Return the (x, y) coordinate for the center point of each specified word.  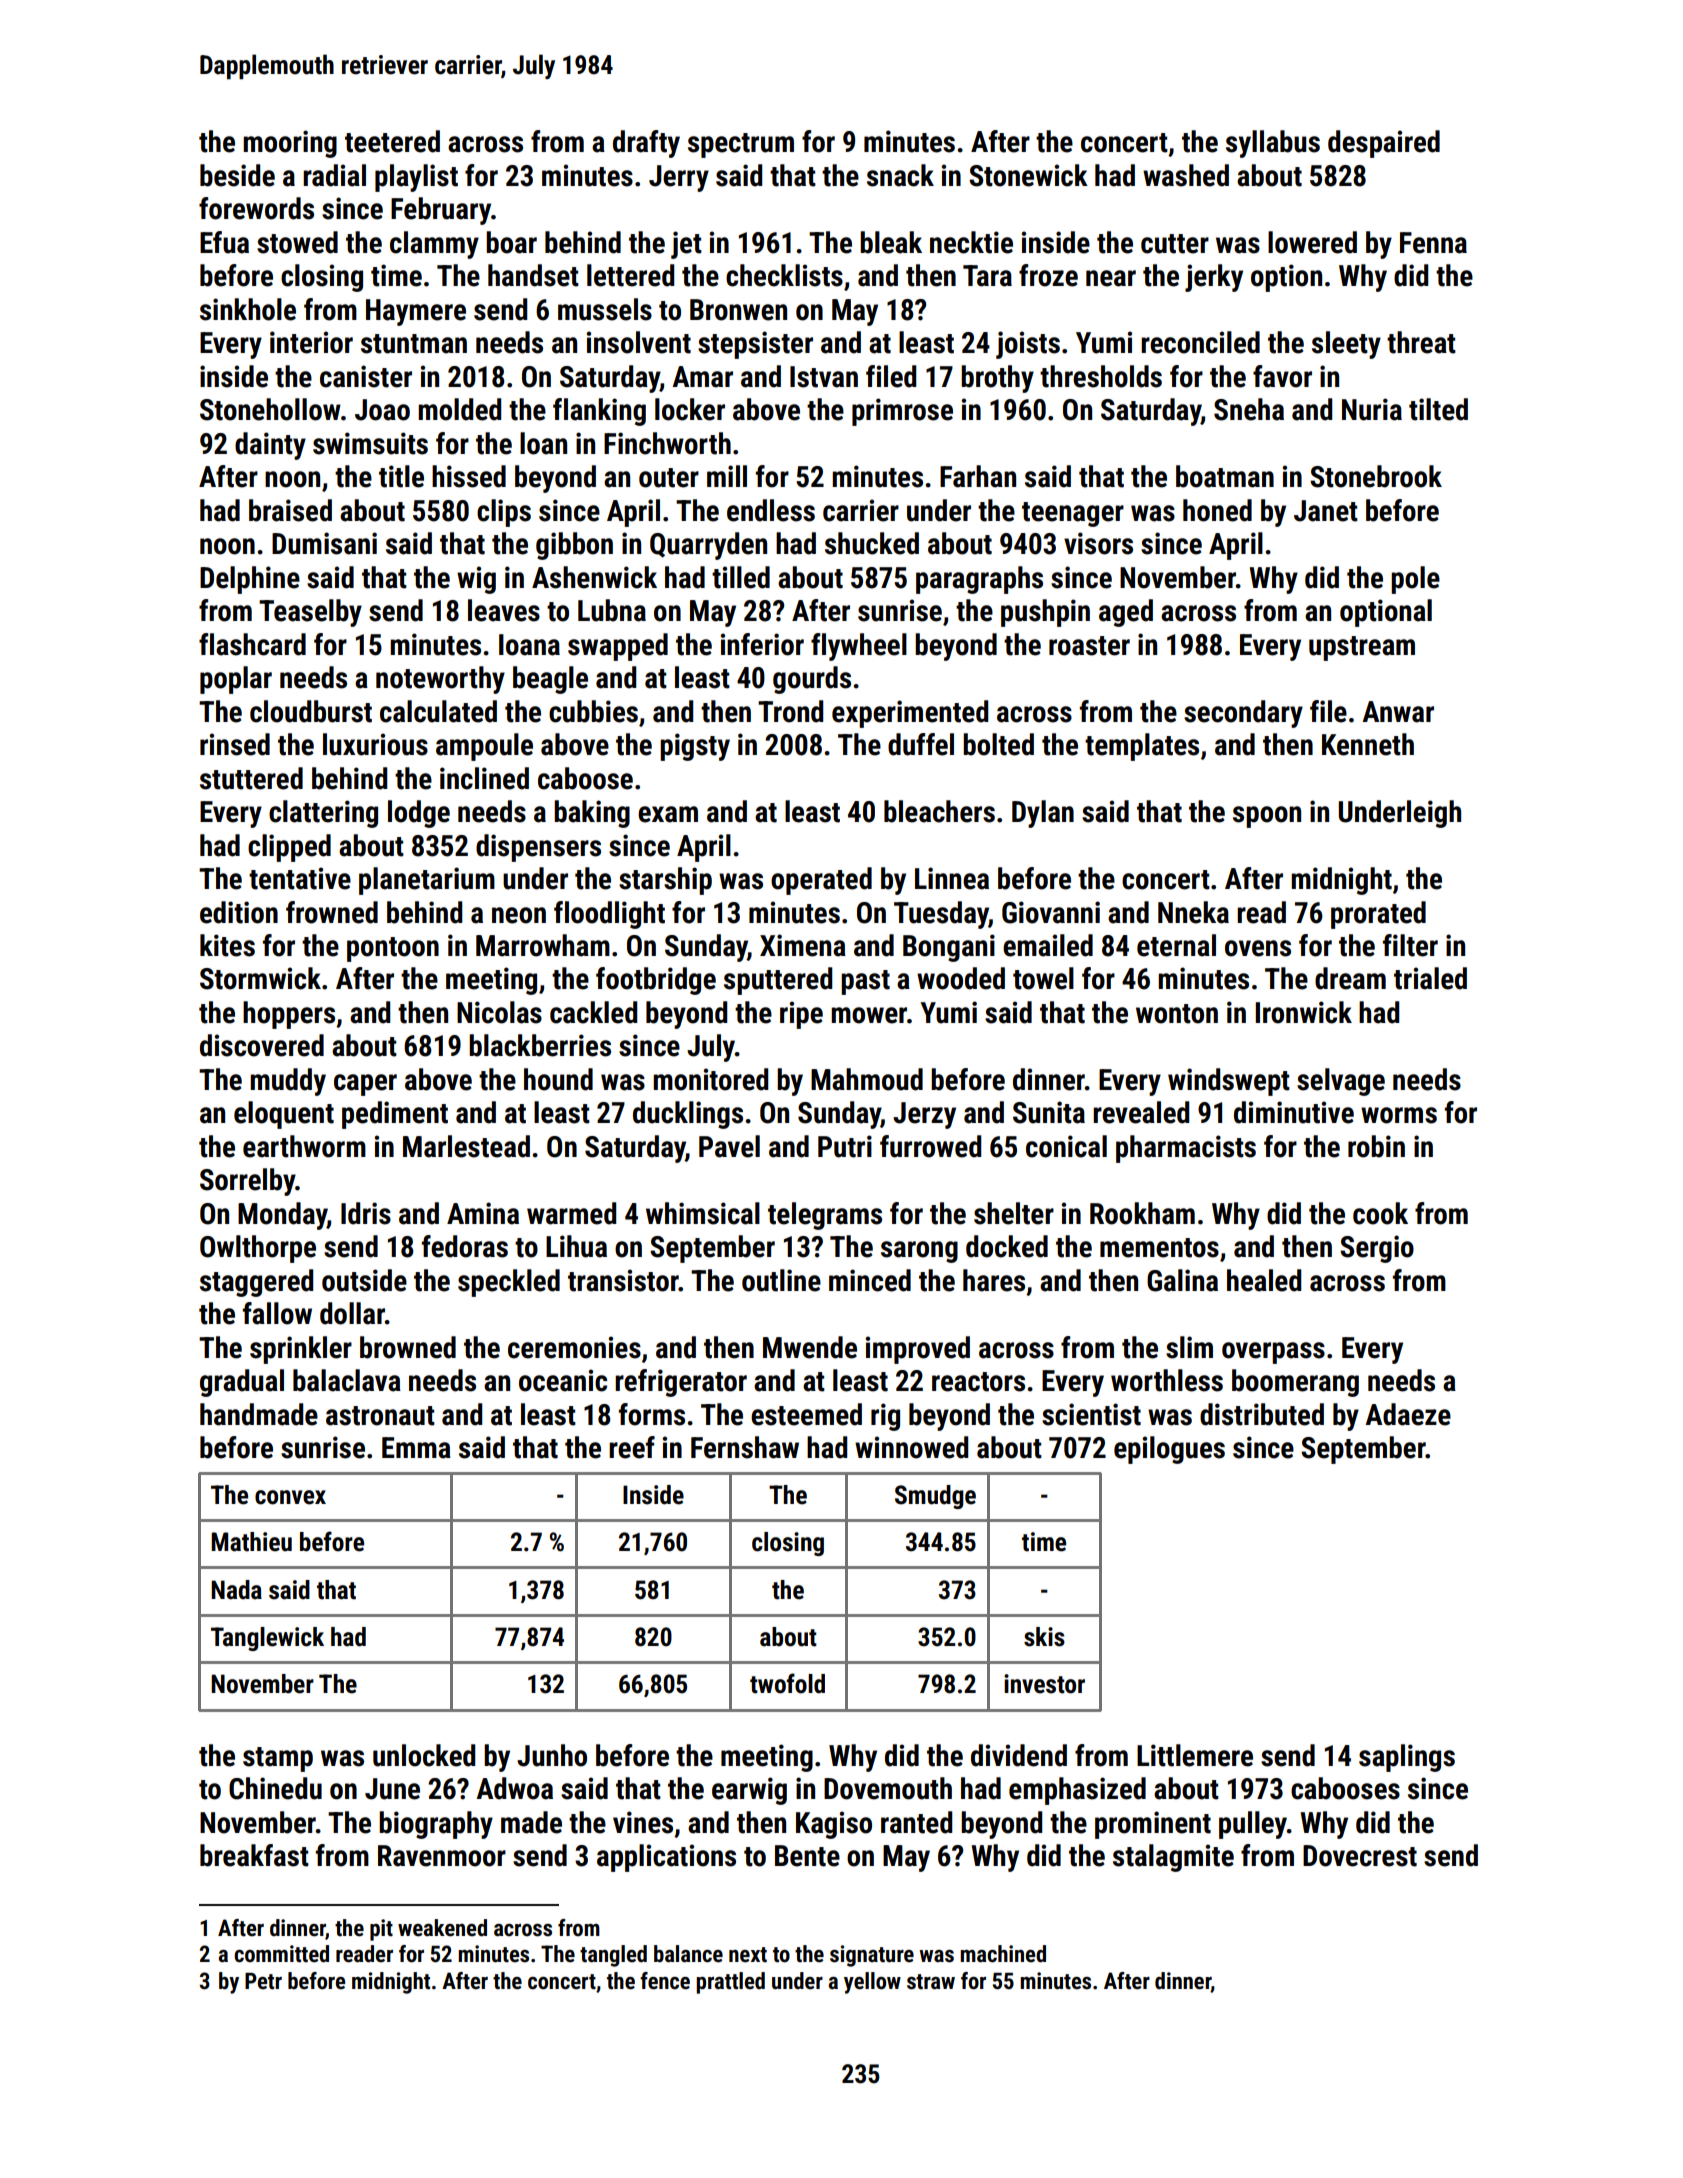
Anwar (1398, 712)
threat (1421, 342)
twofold (787, 1683)
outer (669, 478)
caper (365, 1085)
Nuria (1372, 409)
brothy (997, 379)
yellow (872, 1983)
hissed (469, 476)
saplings (1407, 1758)
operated (821, 881)
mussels (605, 309)
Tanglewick (267, 1639)
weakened (442, 1928)
